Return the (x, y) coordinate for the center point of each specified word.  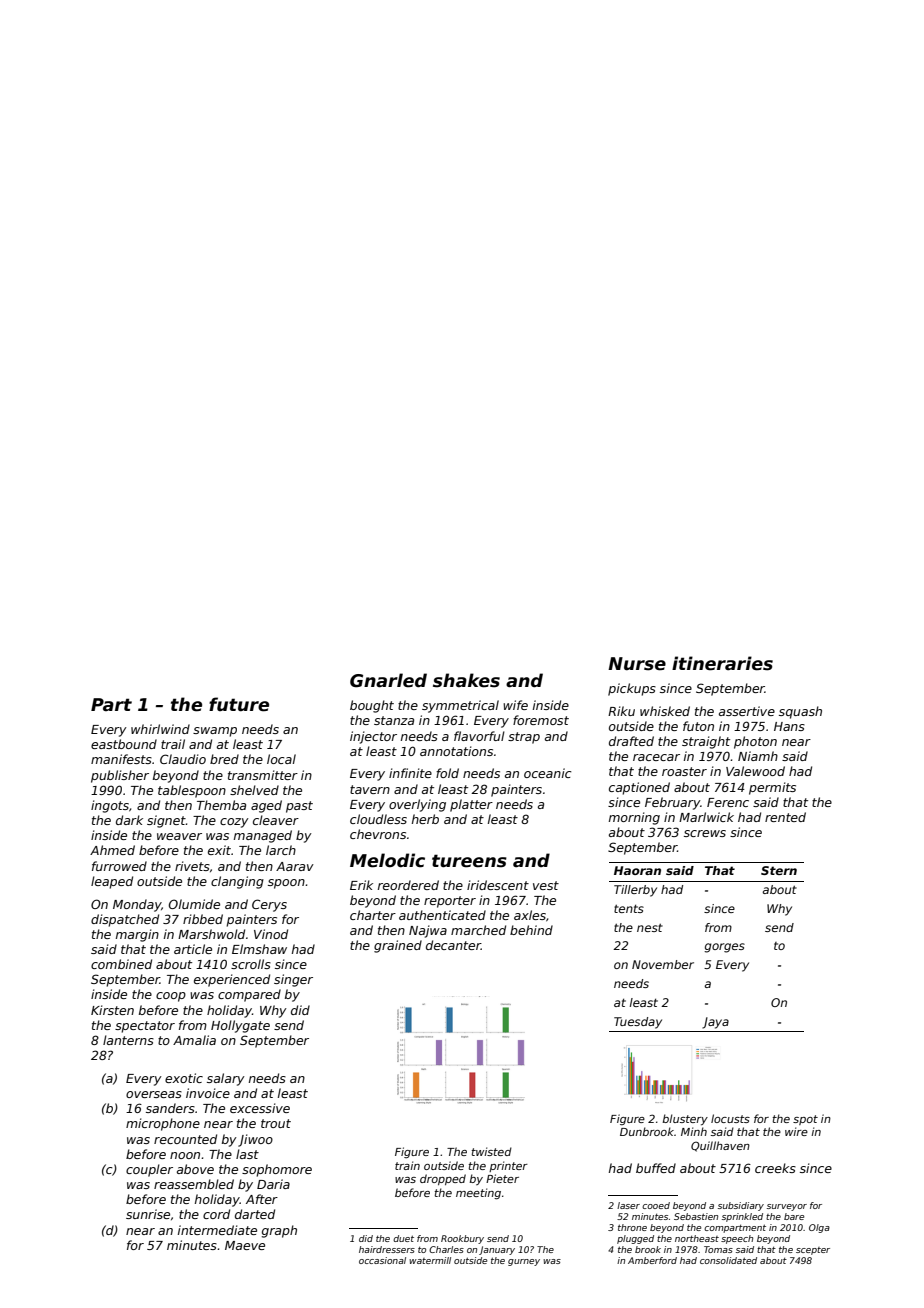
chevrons (378, 834)
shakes (466, 680)
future (239, 704)
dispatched (125, 920)
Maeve (245, 1245)
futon (698, 726)
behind (531, 930)
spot (805, 1120)
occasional (382, 1260)
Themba (221, 805)
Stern (779, 870)
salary (226, 1079)
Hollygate (240, 1026)
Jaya (715, 1023)
